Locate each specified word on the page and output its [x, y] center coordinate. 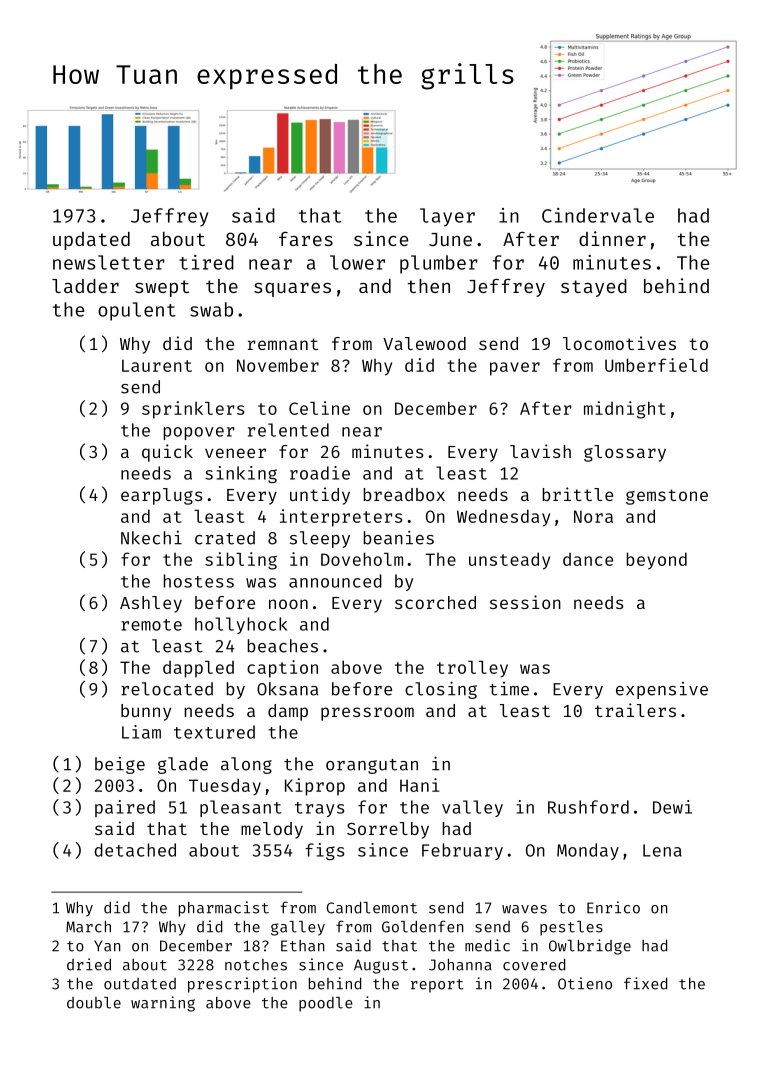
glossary [625, 453]
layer [447, 217]
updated [91, 241]
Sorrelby [388, 830]
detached [135, 850]
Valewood [424, 343]
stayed [594, 288]
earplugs [162, 496]
